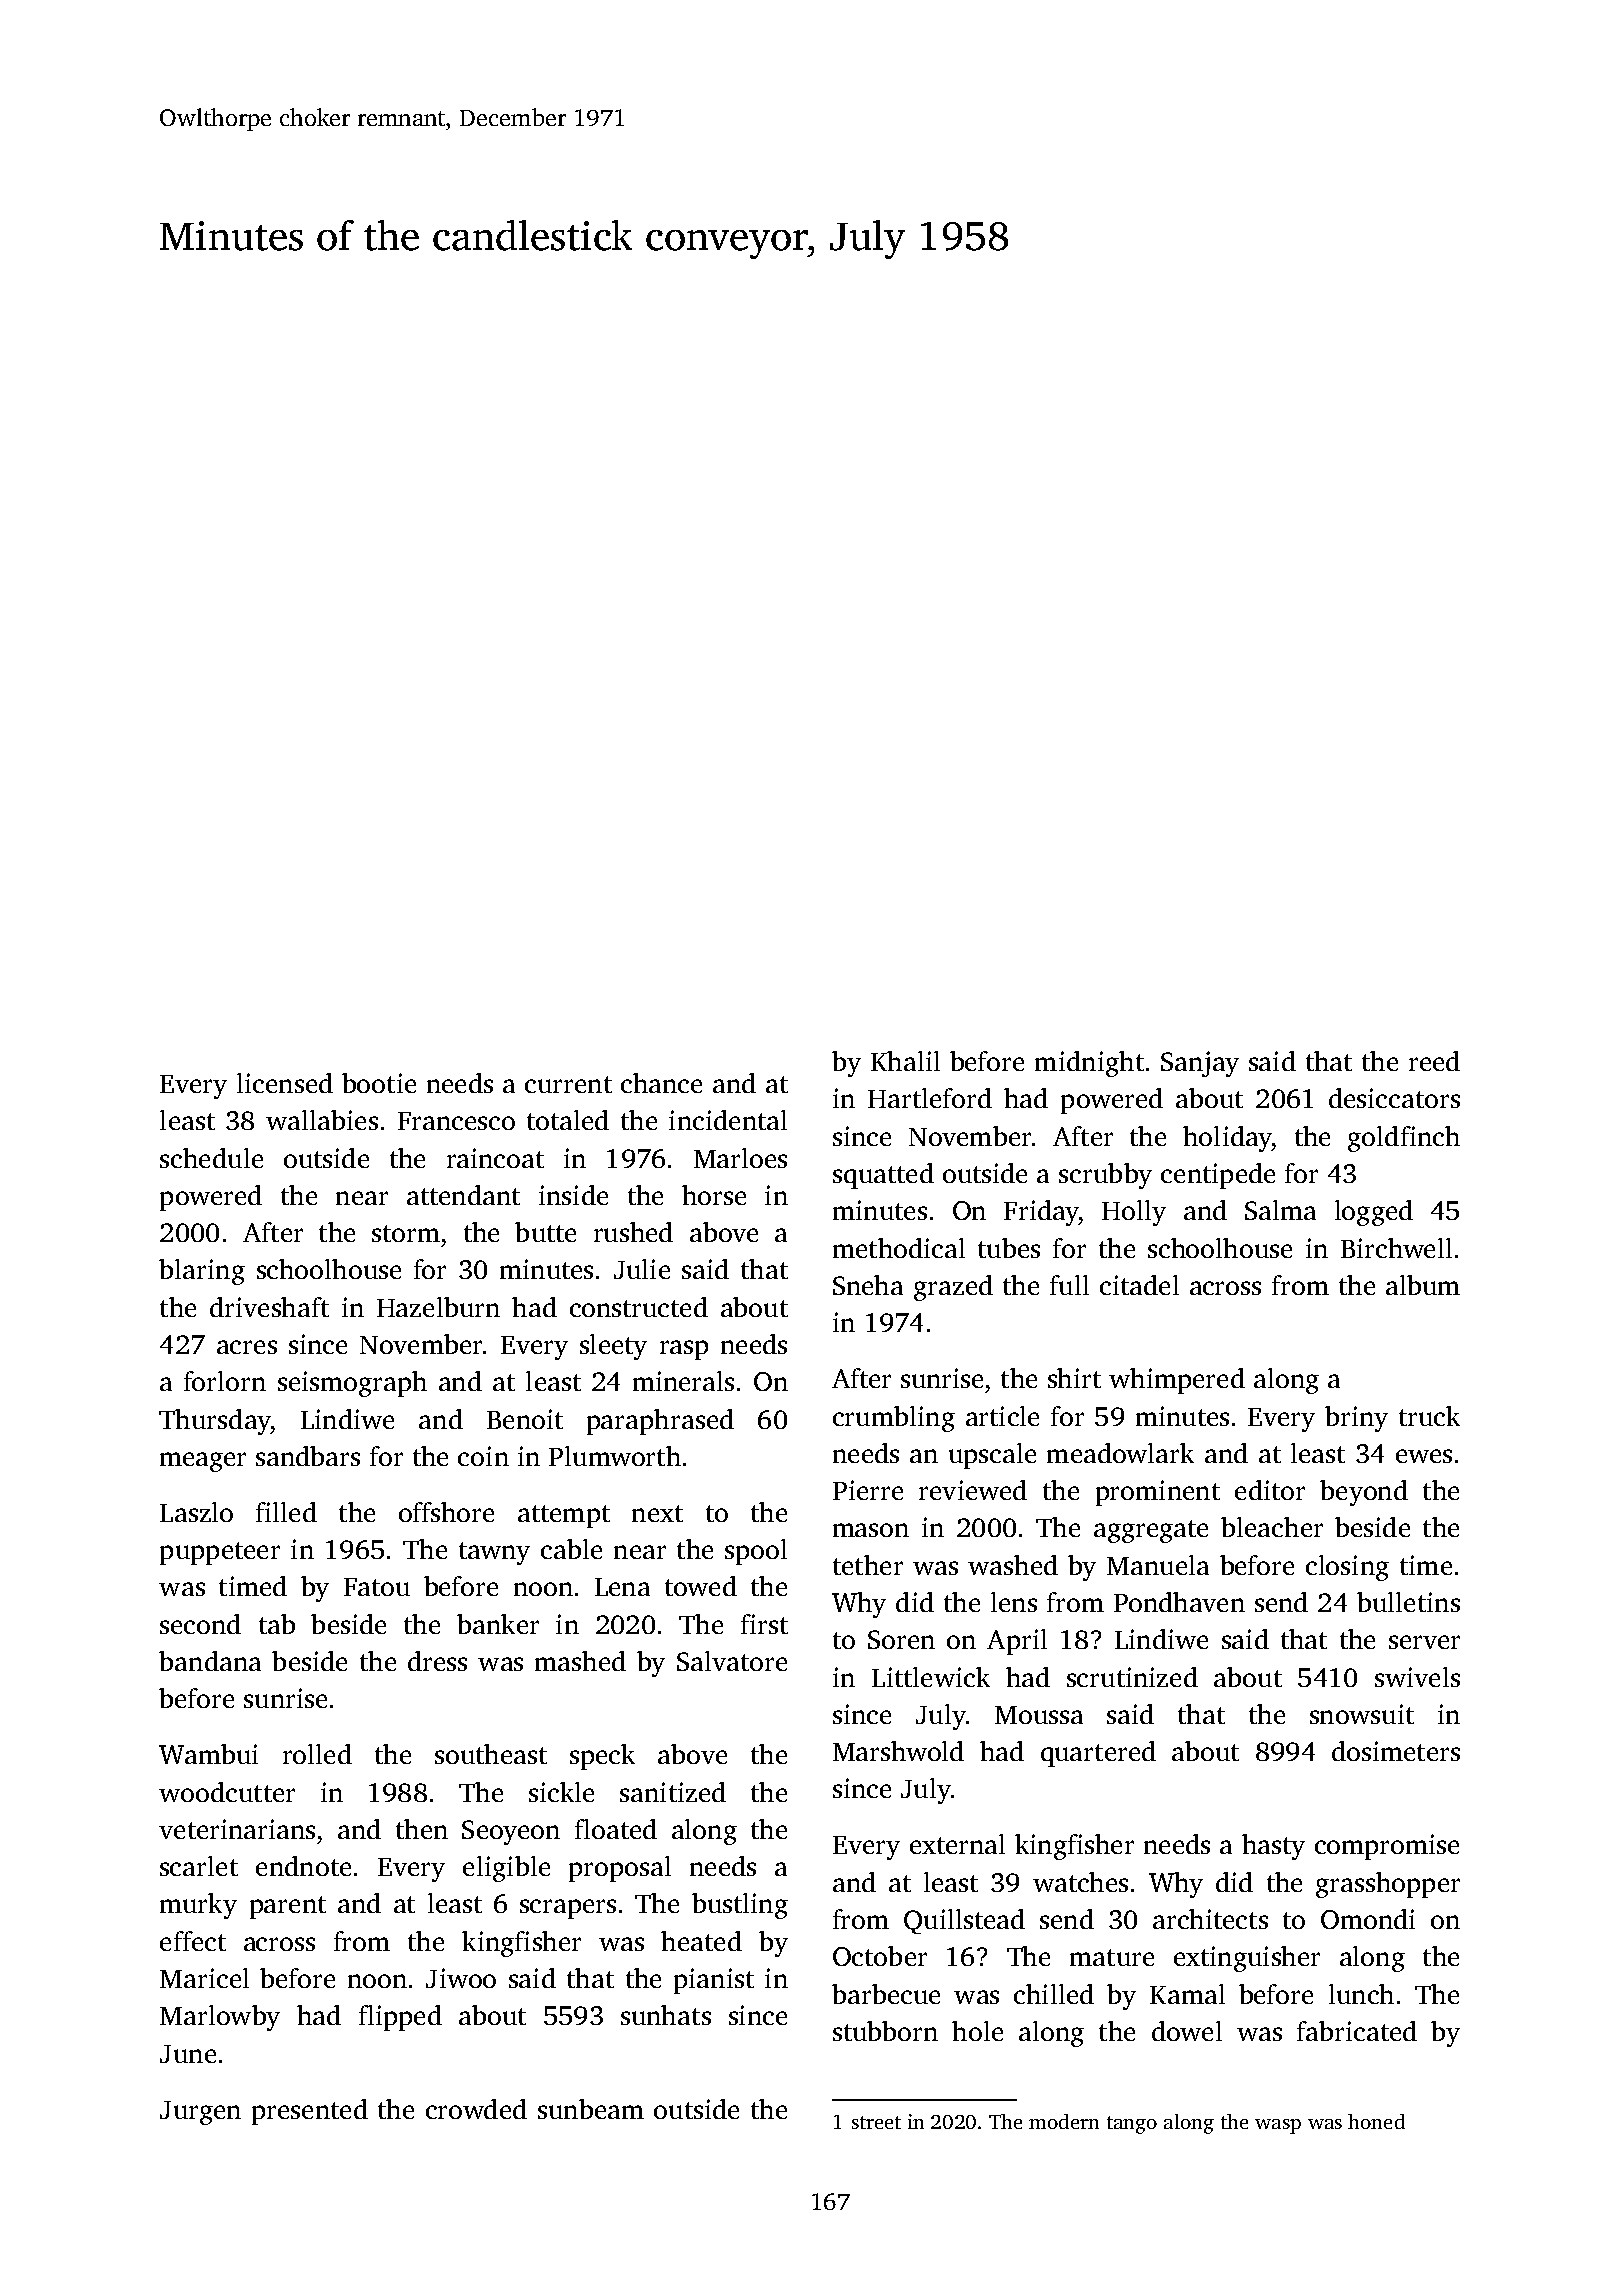 The image size is (1620, 2292). I want to click on meager, so click(203, 1462).
